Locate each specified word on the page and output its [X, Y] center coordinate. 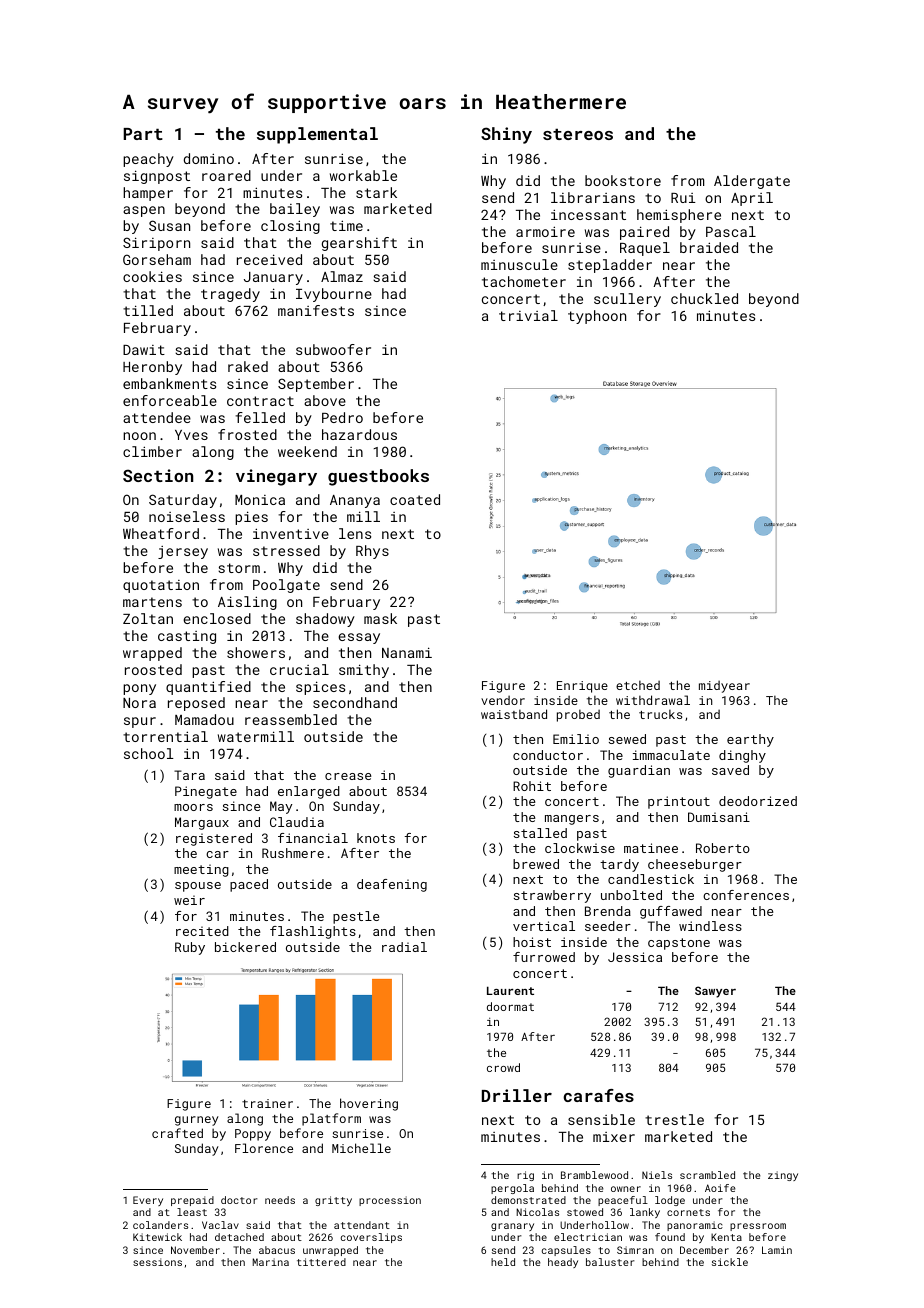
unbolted [631, 895]
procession [390, 1201]
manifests [316, 310]
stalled [540, 833]
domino [209, 158]
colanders [160, 1225]
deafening [392, 885]
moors [193, 807]
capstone [679, 944]
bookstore [623, 180]
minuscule [519, 264]
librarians [593, 197]
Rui [683, 198]
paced [249, 885]
